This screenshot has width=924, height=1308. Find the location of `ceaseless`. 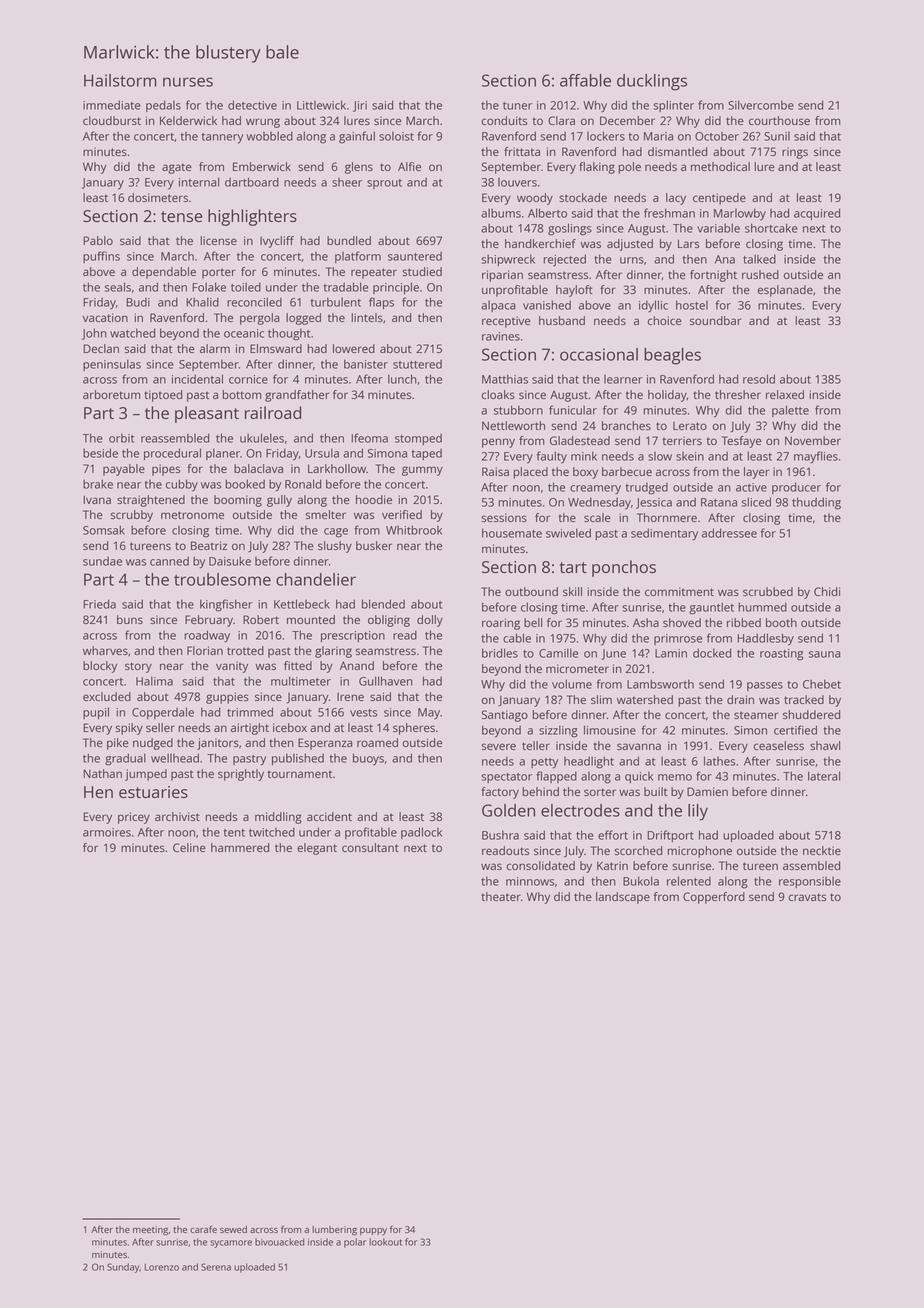

ceaseless is located at coordinates (778, 745).
